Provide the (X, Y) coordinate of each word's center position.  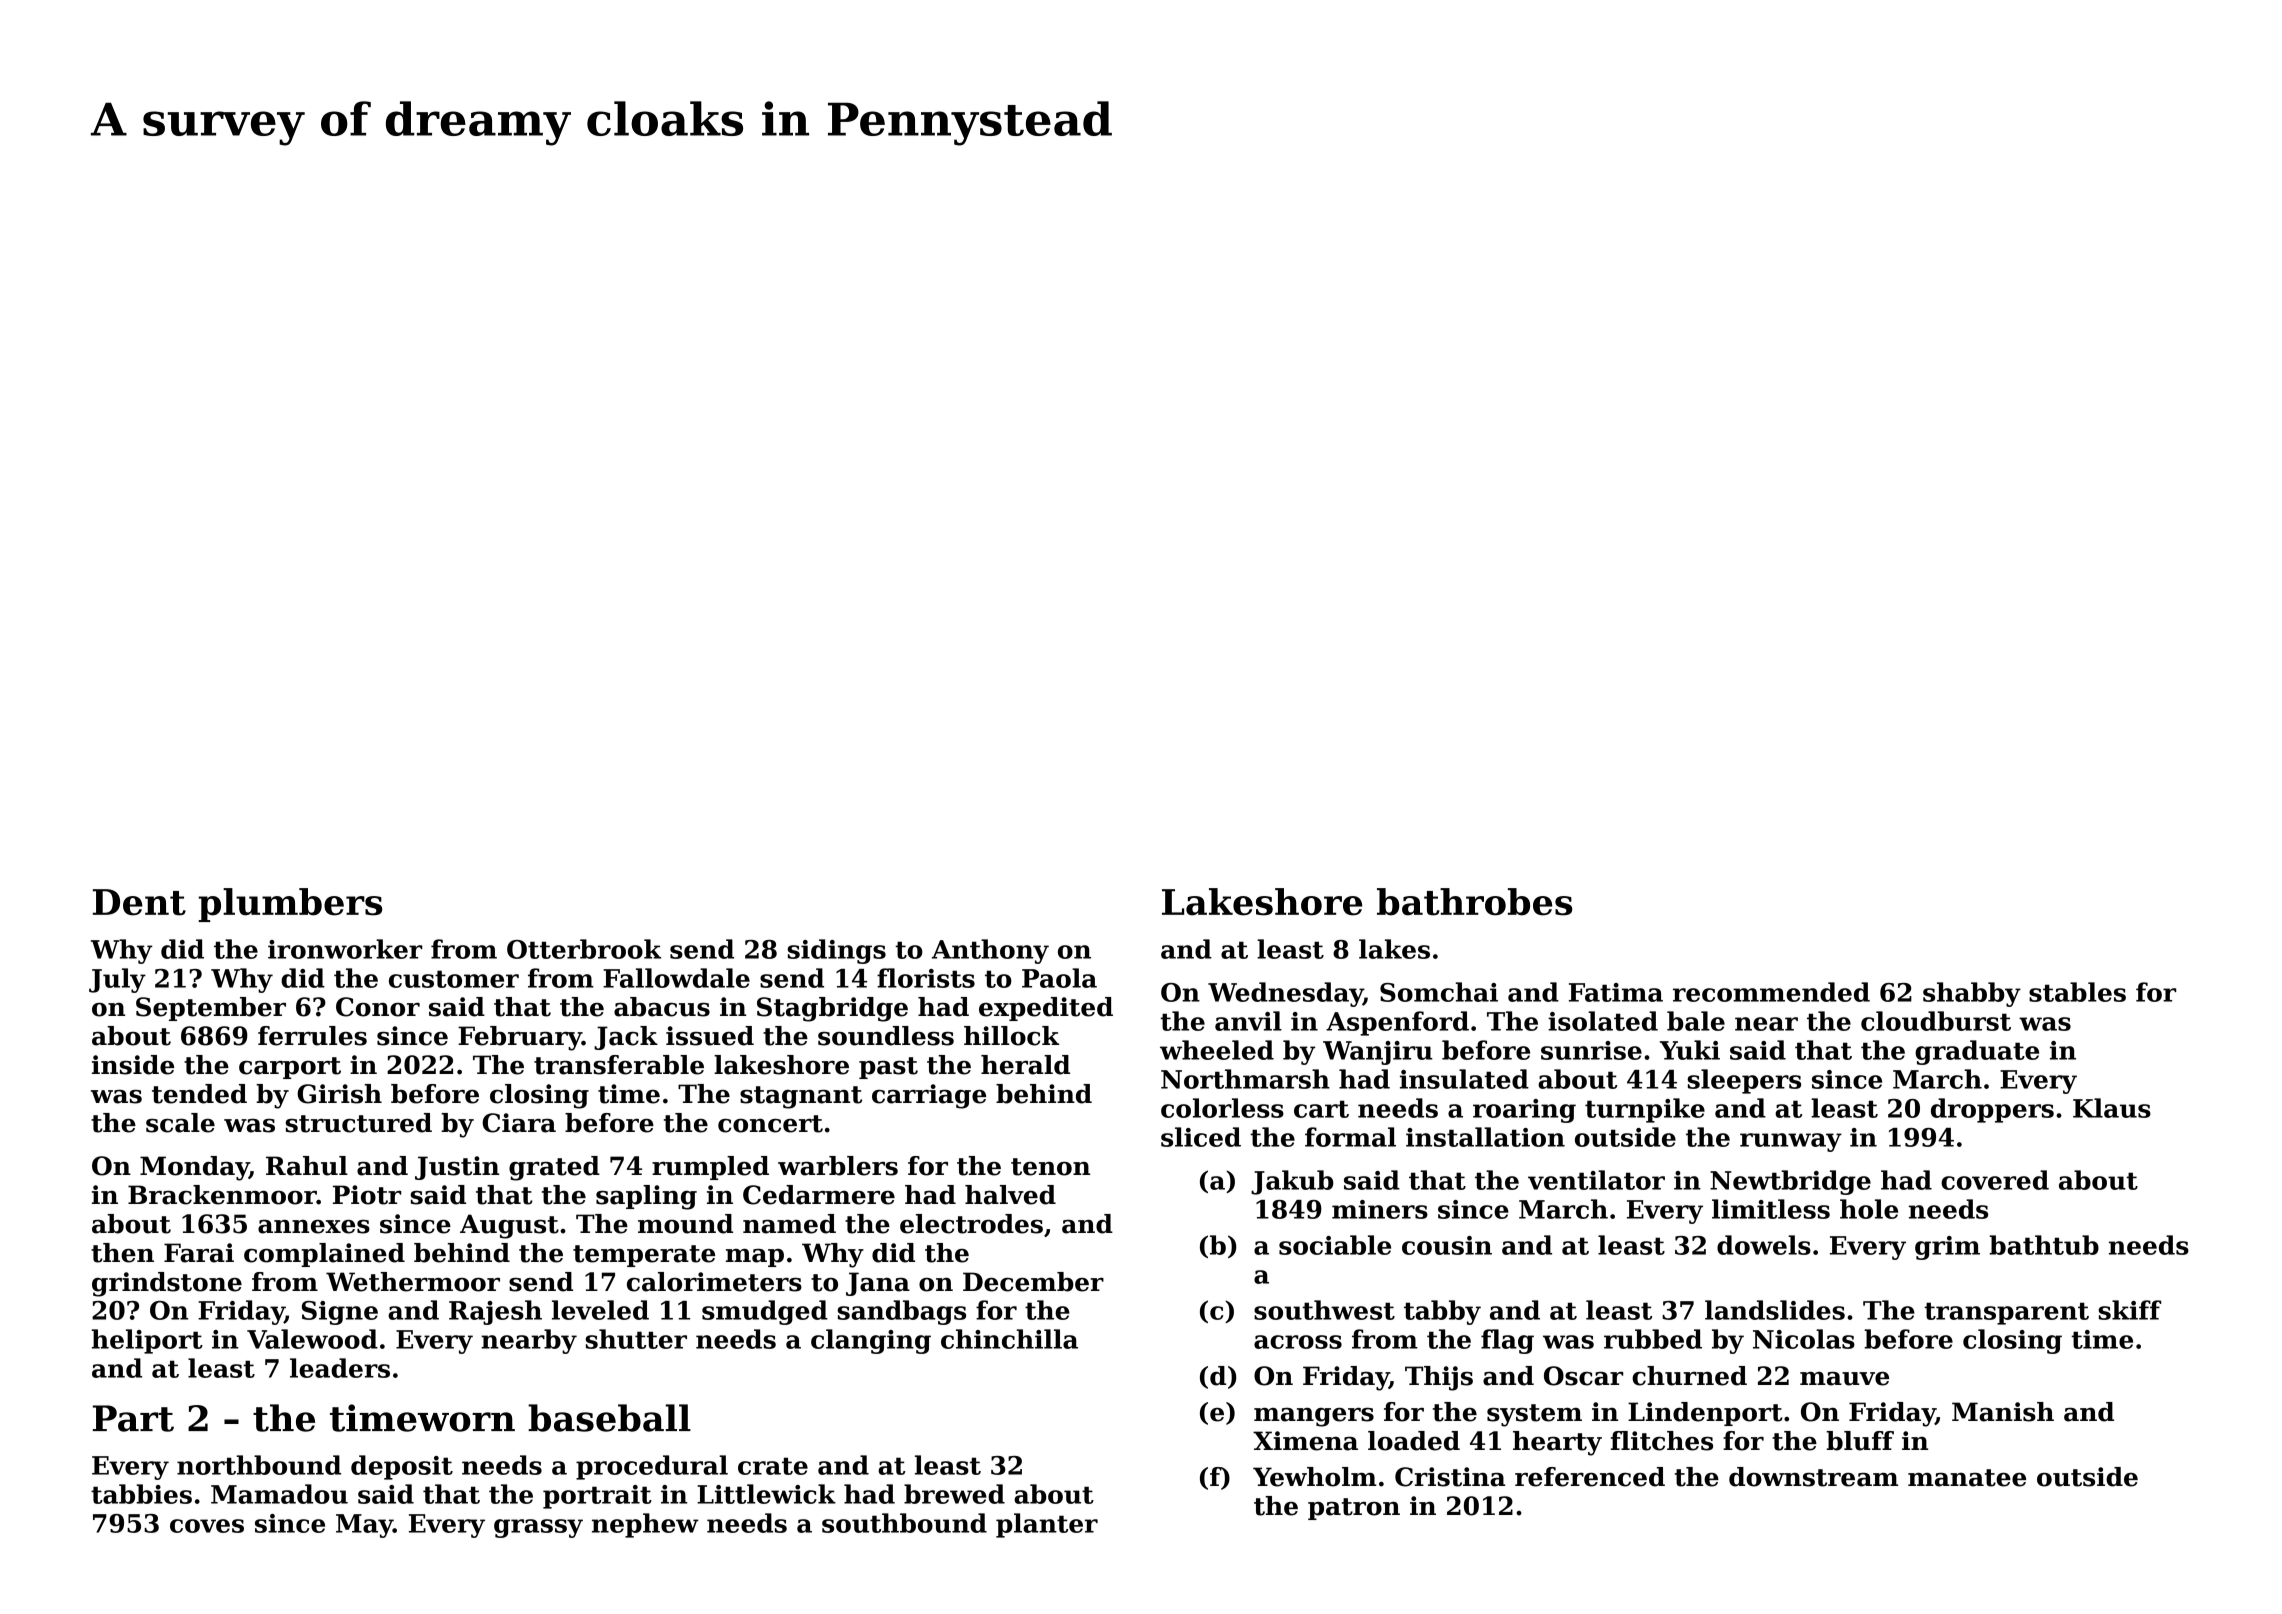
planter (1047, 1525)
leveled (600, 1310)
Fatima (1616, 992)
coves (207, 1526)
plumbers (290, 905)
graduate (1977, 1052)
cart (1321, 1109)
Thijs (1439, 1378)
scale (180, 1123)
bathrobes (1474, 902)
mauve (1844, 1379)
